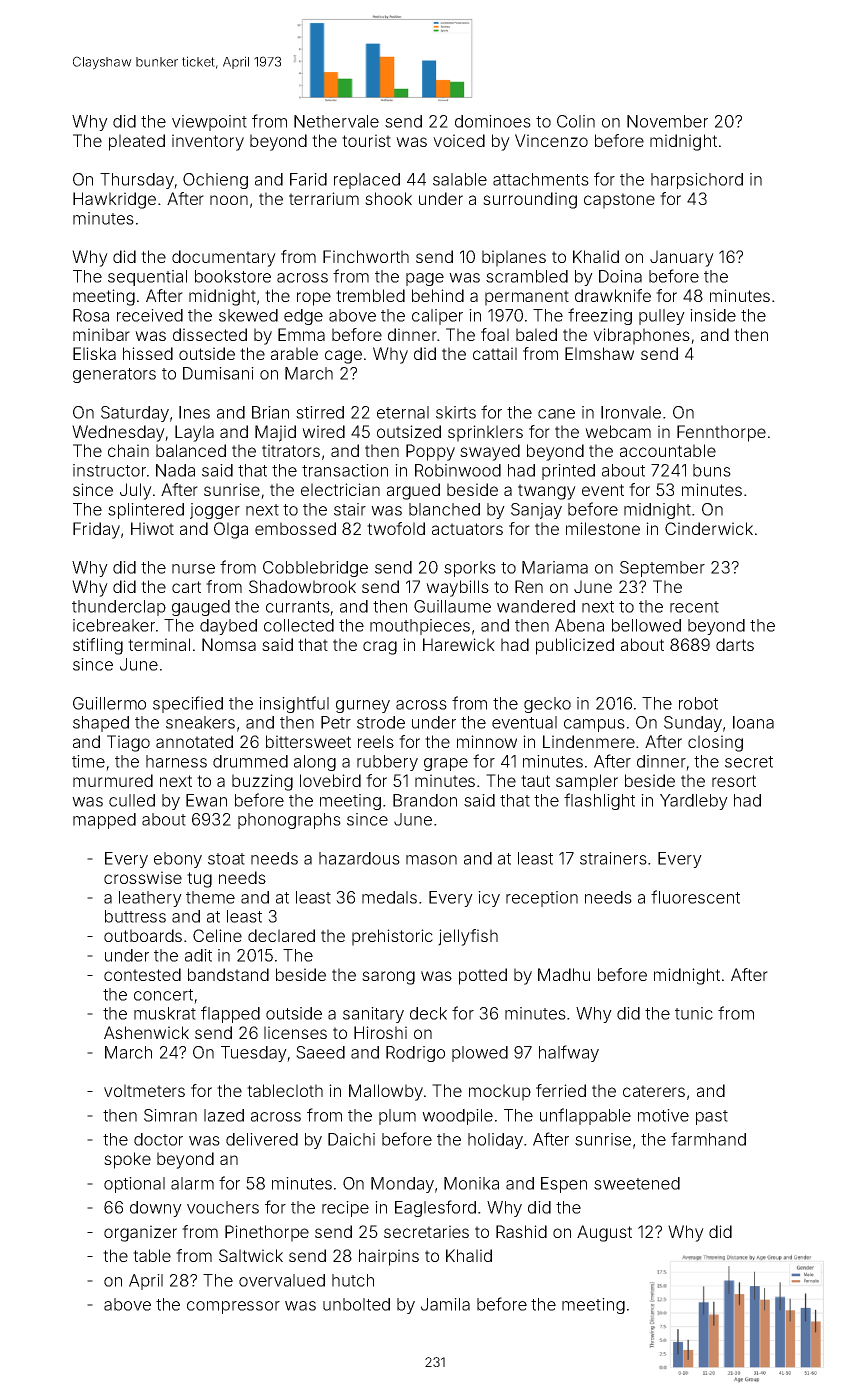 The height and width of the screenshot is (1400, 849). What do you see at coordinates (713, 315) in the screenshot?
I see `inside` at bounding box center [713, 315].
